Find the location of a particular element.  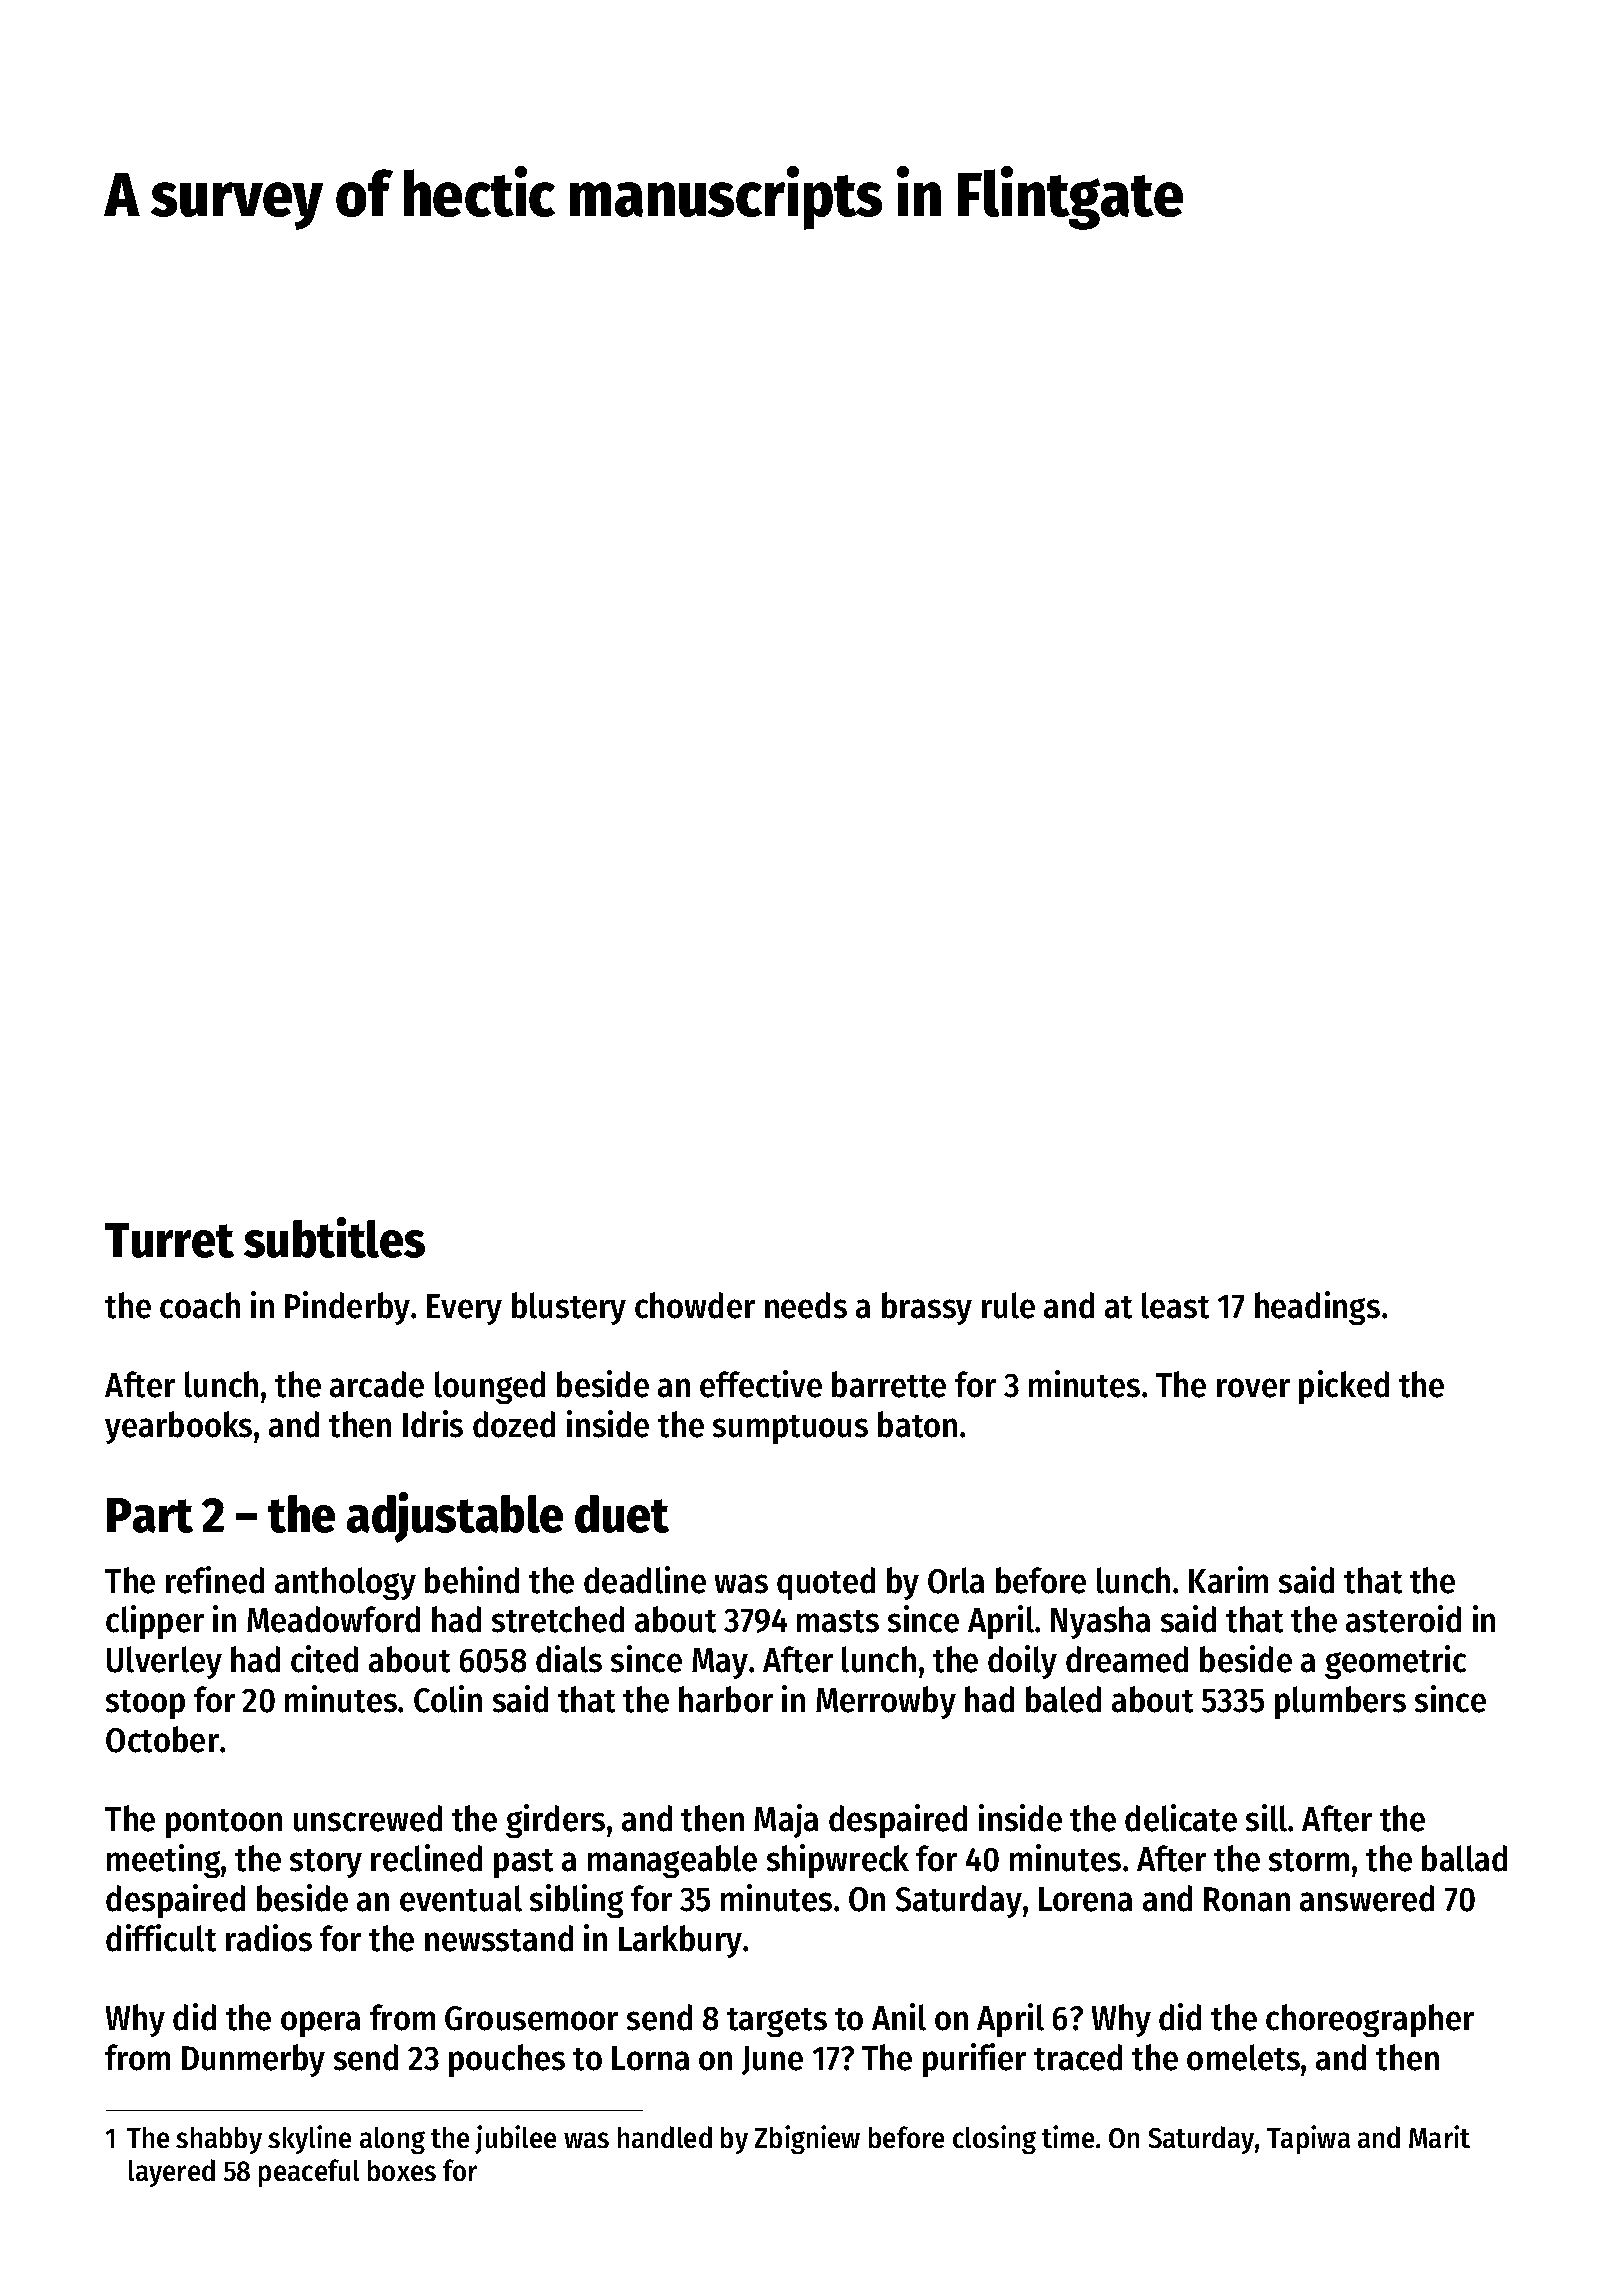

baton is located at coordinates (917, 1424).
